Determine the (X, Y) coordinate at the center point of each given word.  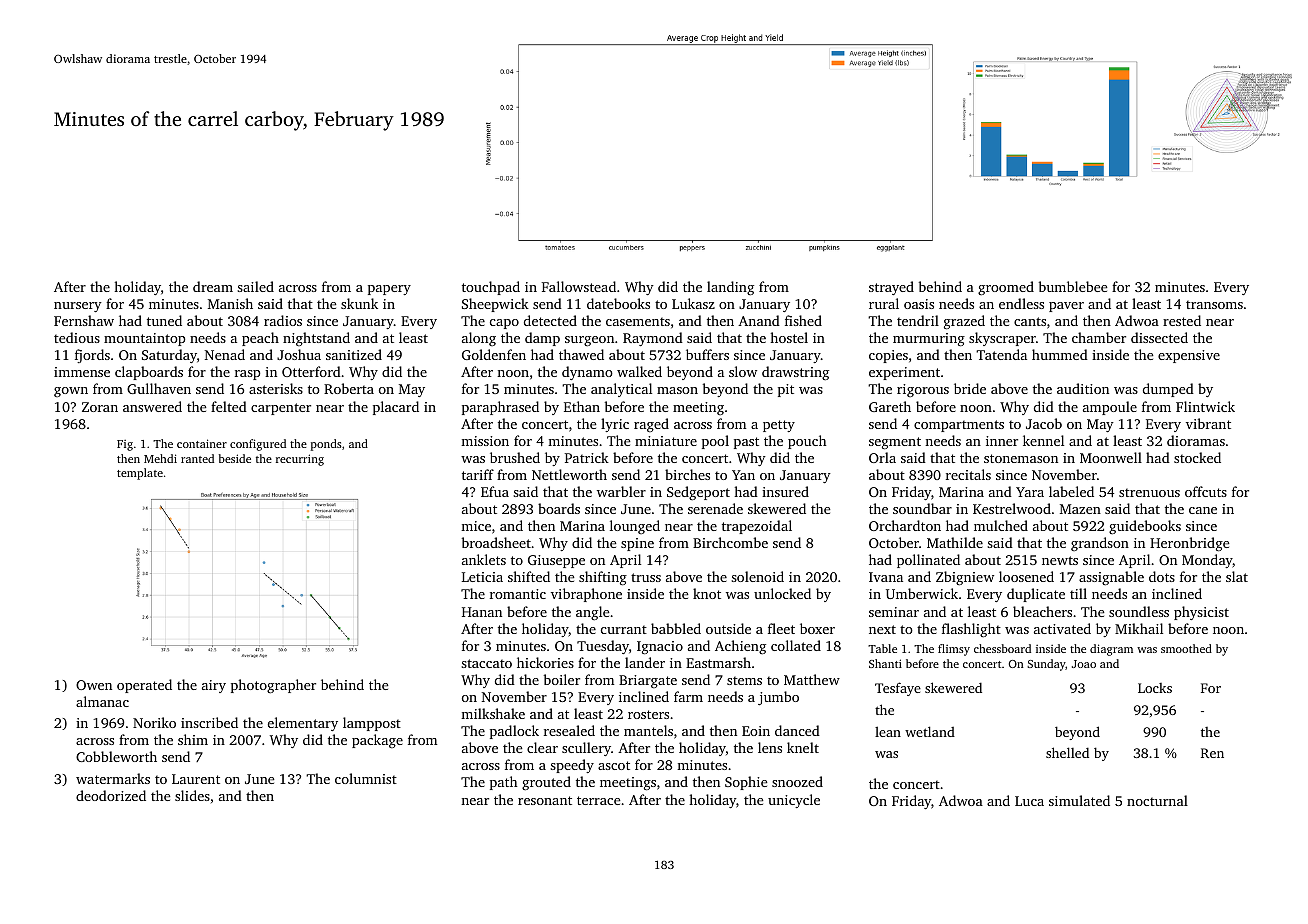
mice (476, 526)
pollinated (928, 561)
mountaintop (145, 339)
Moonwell (1111, 457)
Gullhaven (159, 388)
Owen (94, 685)
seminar (894, 612)
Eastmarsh (718, 662)
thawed (581, 354)
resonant (545, 800)
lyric (615, 425)
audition (1083, 388)
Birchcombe (730, 542)
